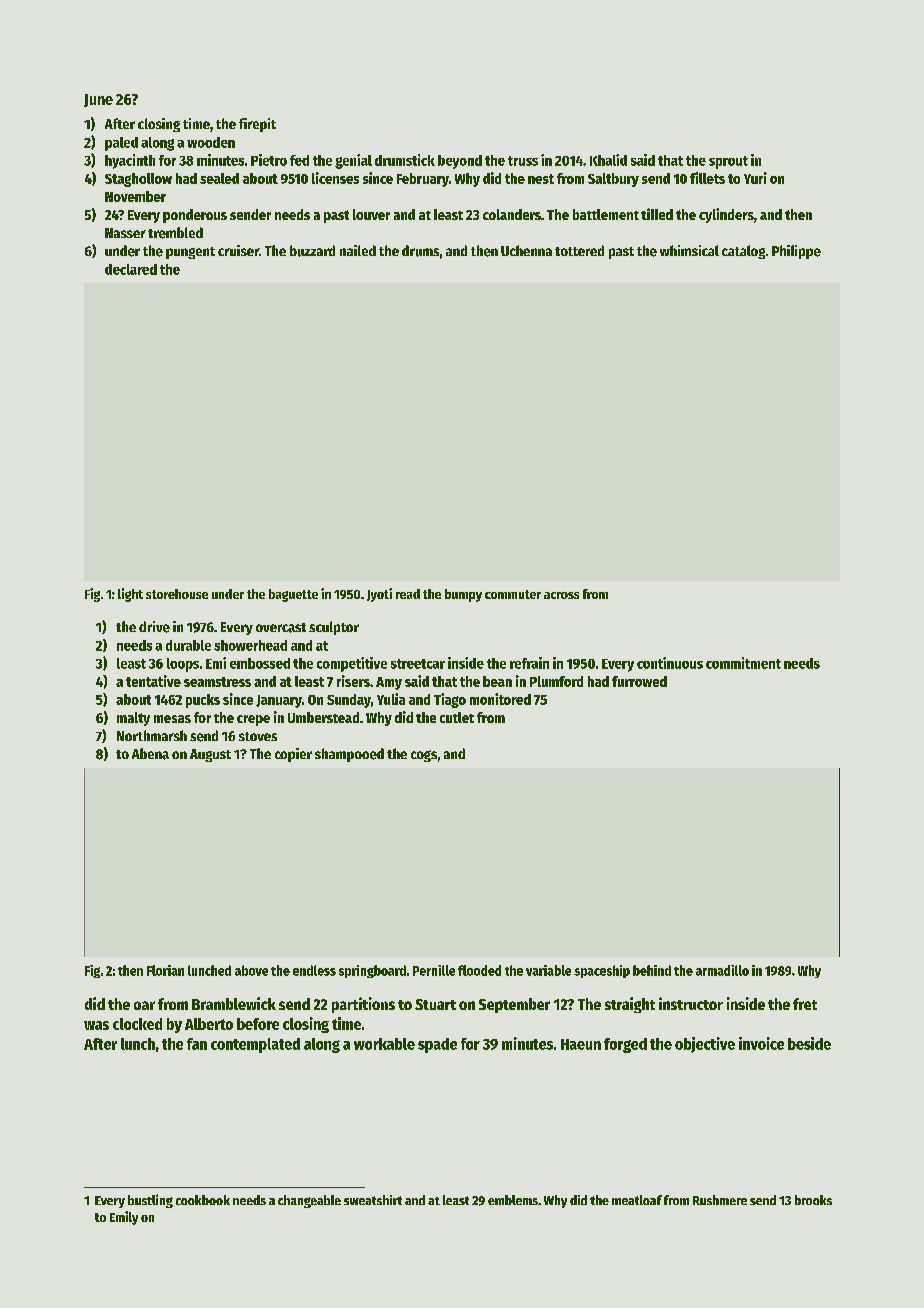 The height and width of the document is (1308, 924). I want to click on mesas, so click(172, 719).
